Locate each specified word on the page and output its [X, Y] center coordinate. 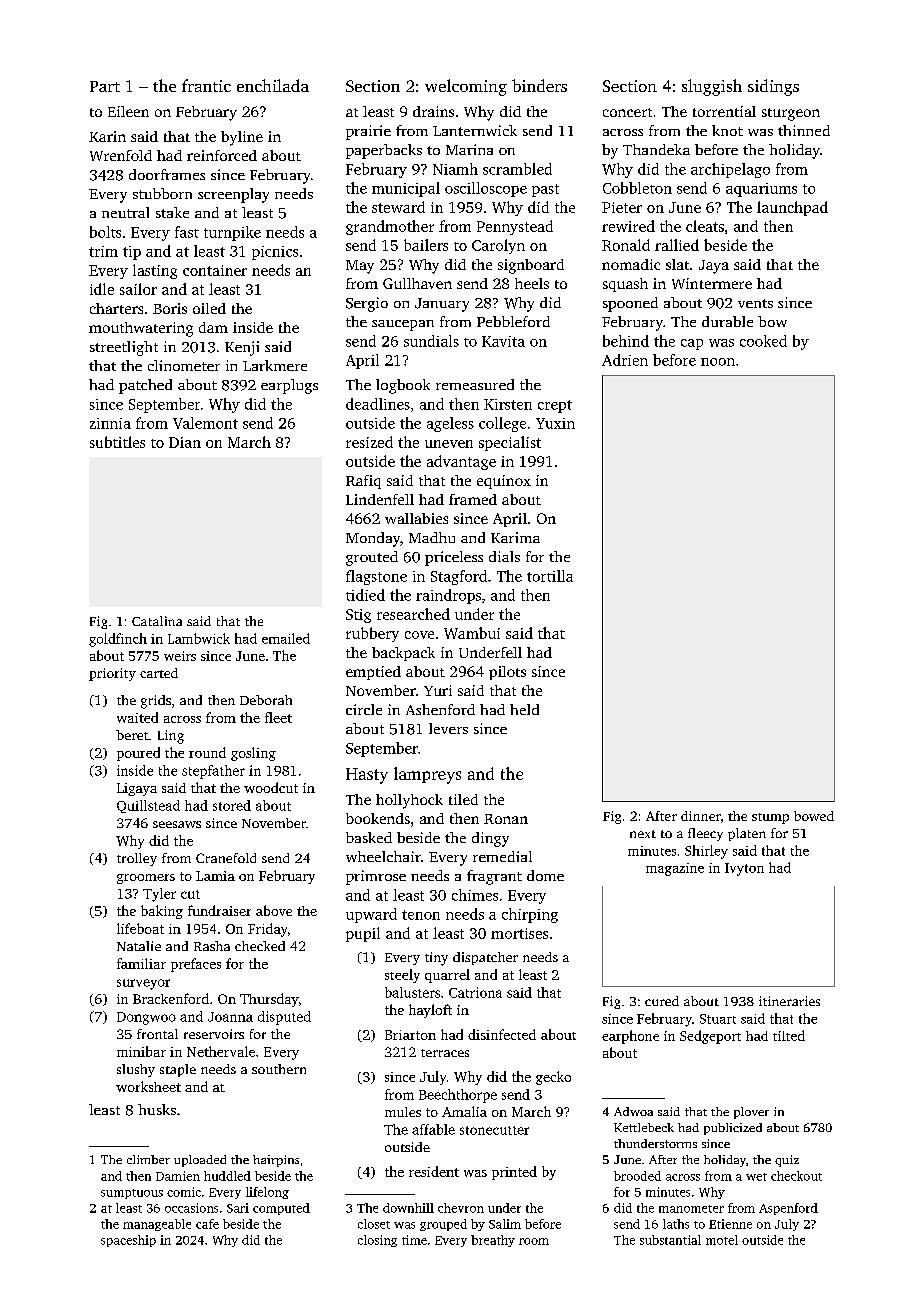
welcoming [466, 87]
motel [722, 1240]
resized [369, 442]
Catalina [157, 621]
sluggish [712, 87]
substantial [670, 1240]
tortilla [550, 576]
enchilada [273, 85]
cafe [207, 1224]
